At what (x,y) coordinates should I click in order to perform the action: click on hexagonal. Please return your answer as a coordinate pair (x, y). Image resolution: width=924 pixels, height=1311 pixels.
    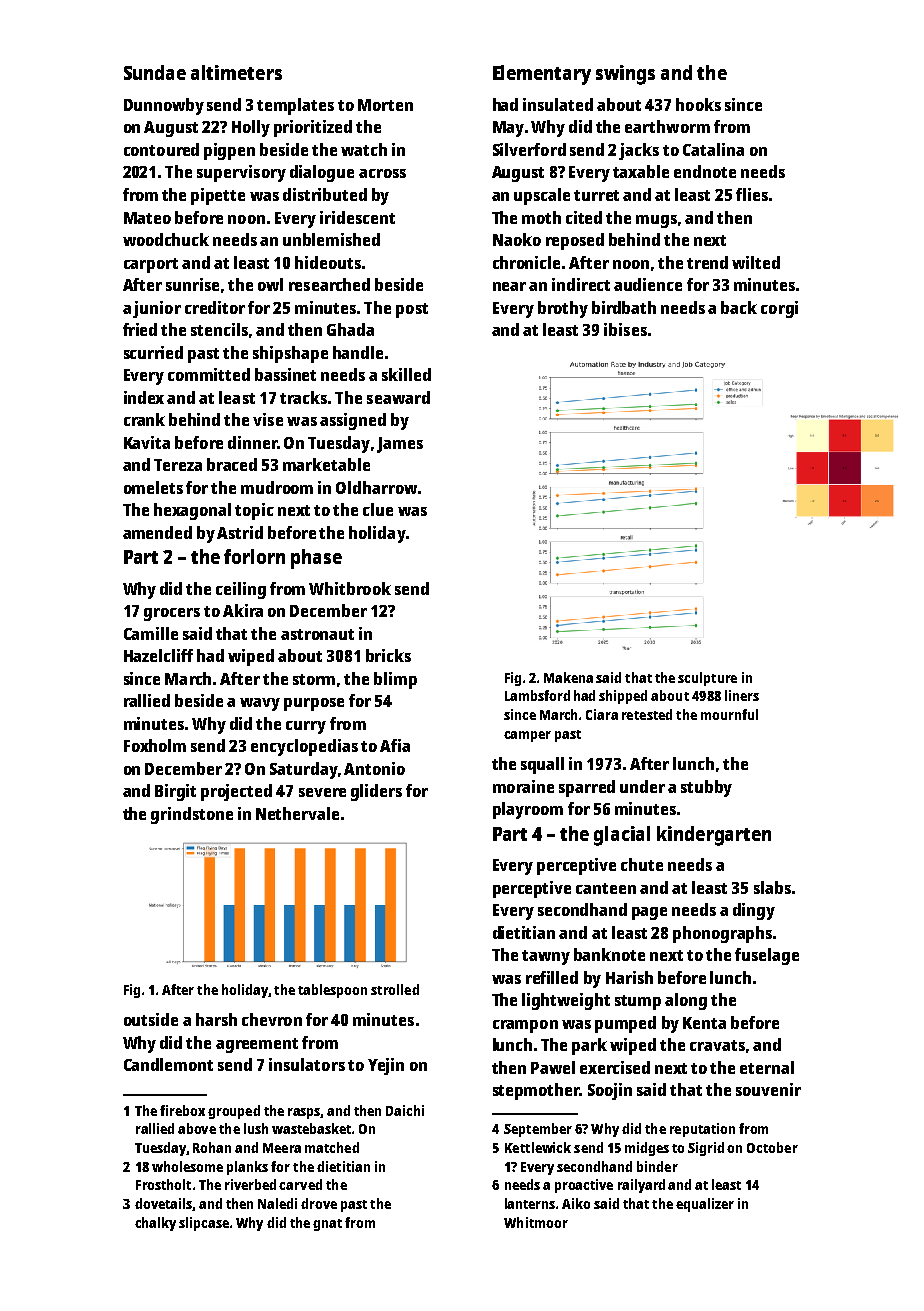
    Looking at the image, I should click on (192, 511).
